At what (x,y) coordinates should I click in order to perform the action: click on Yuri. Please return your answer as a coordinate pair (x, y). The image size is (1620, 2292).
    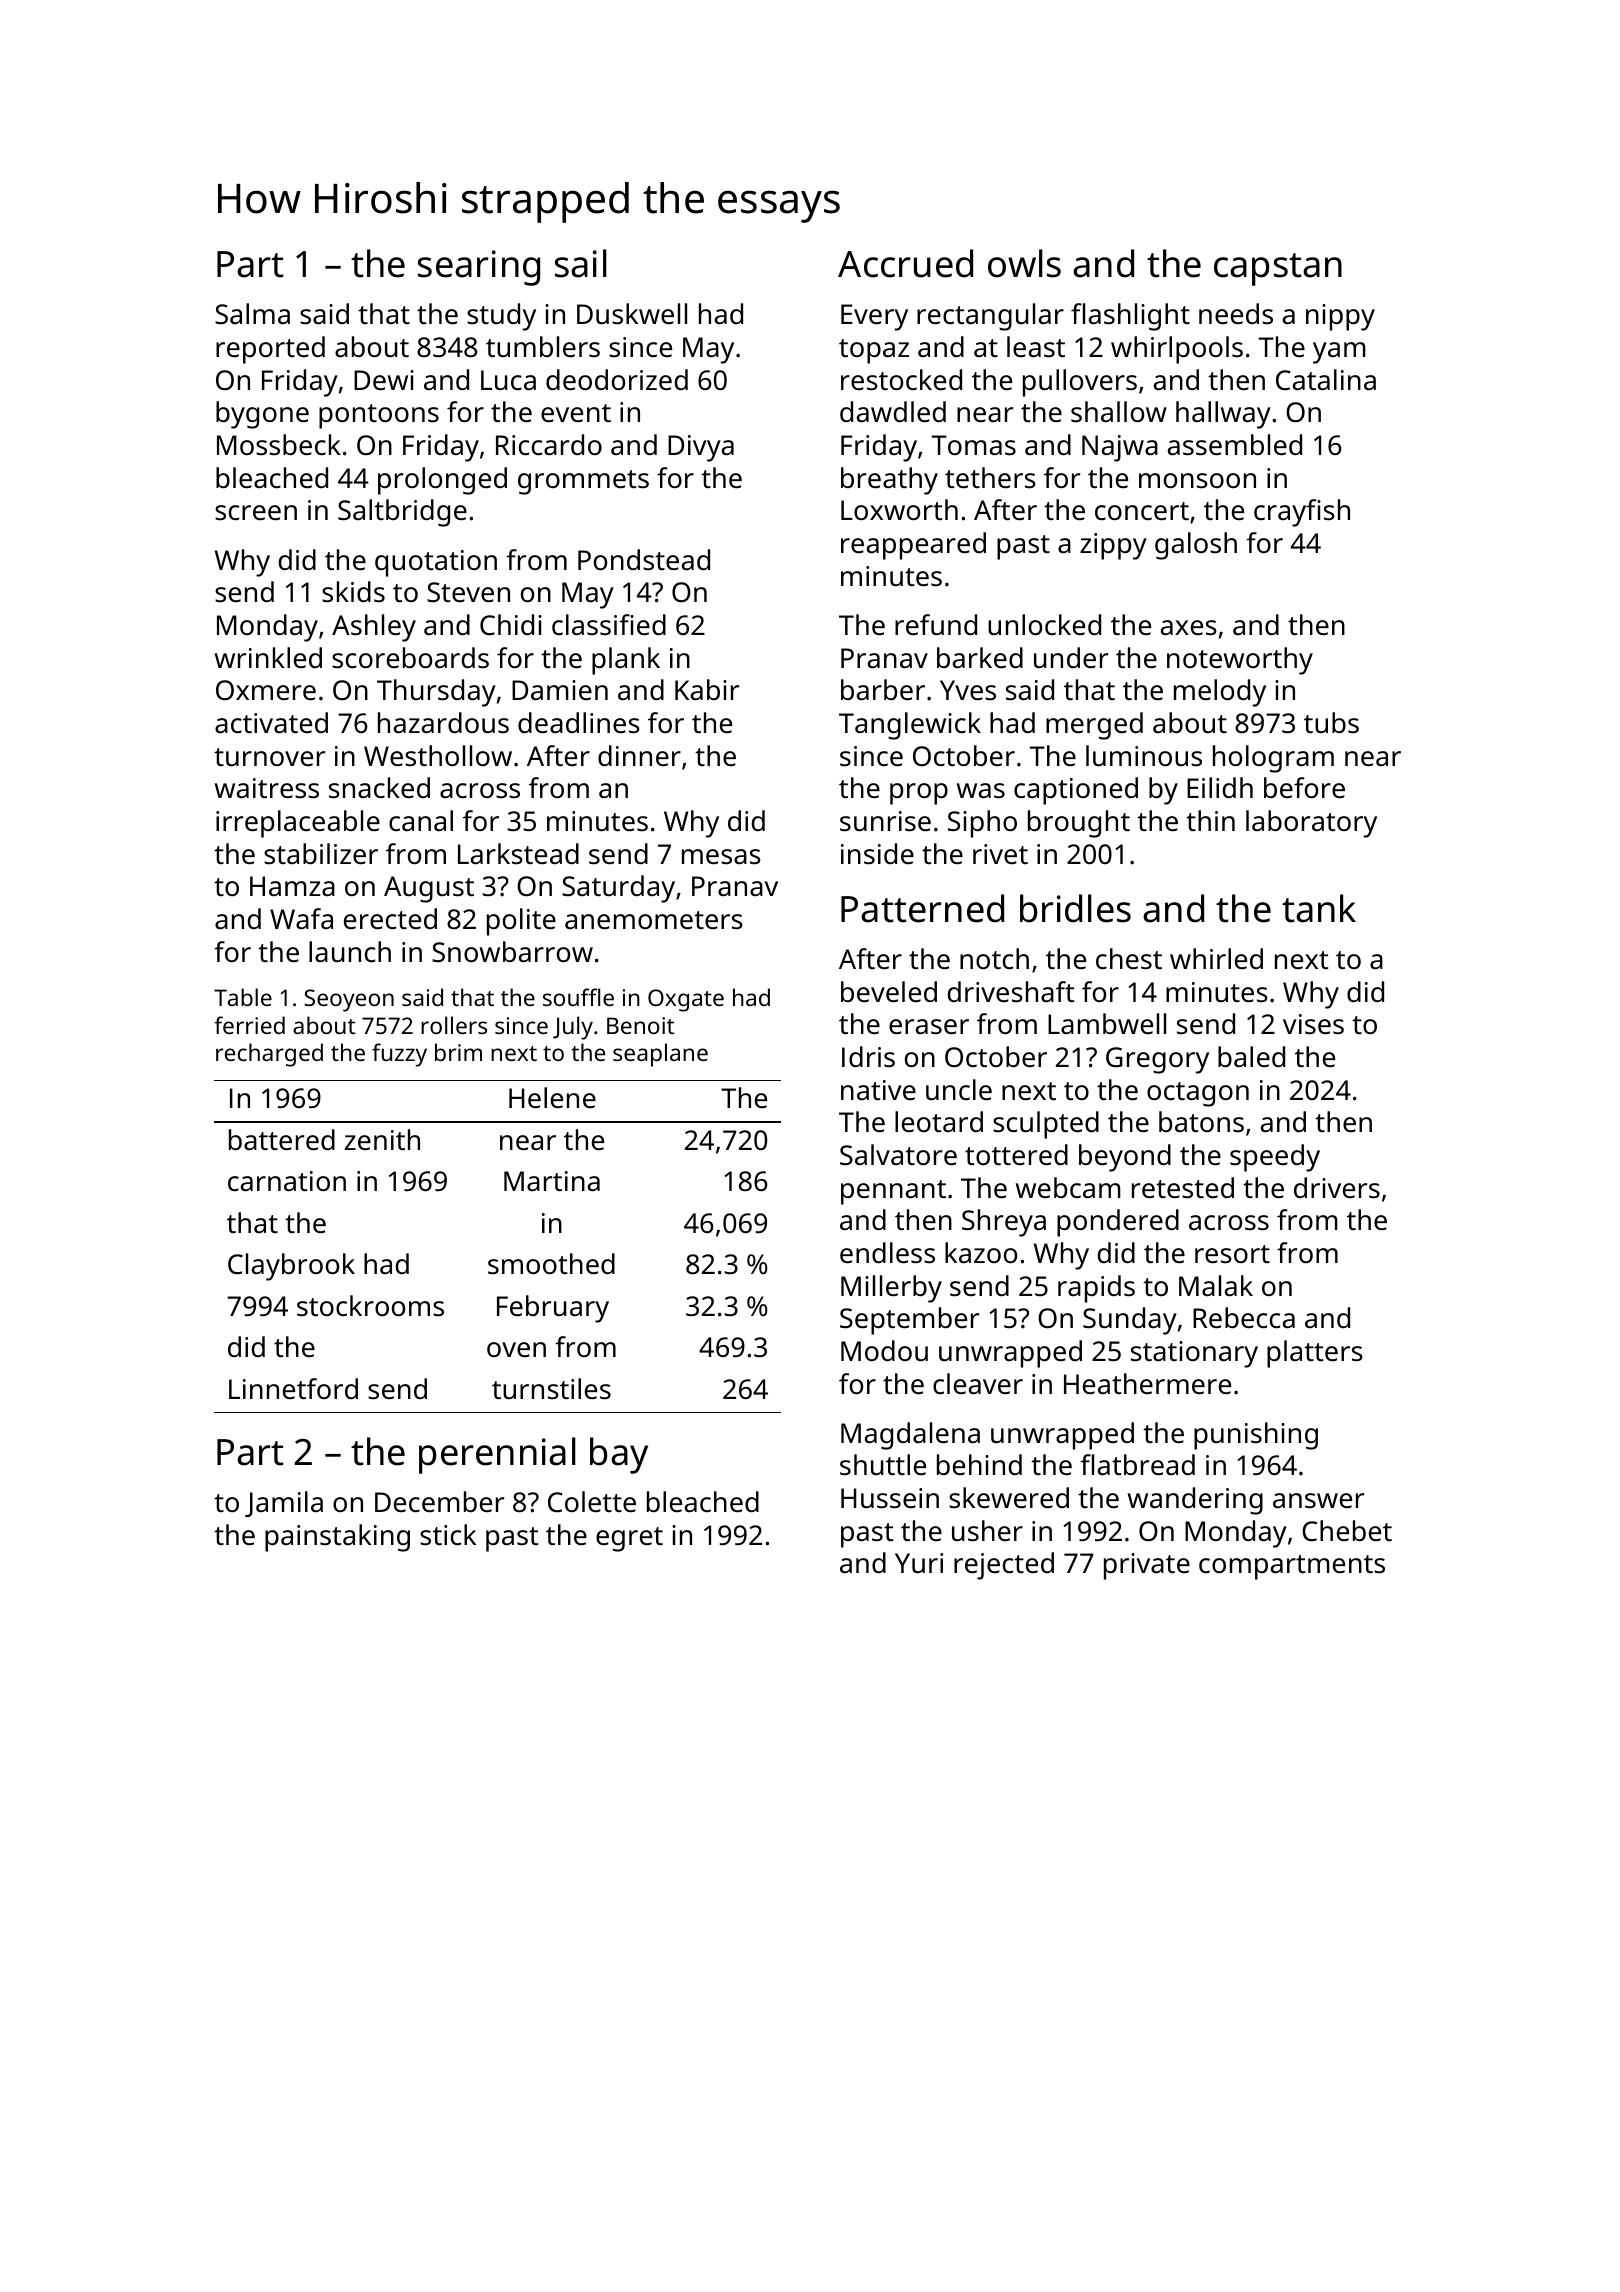
    Looking at the image, I should click on (919, 1563).
